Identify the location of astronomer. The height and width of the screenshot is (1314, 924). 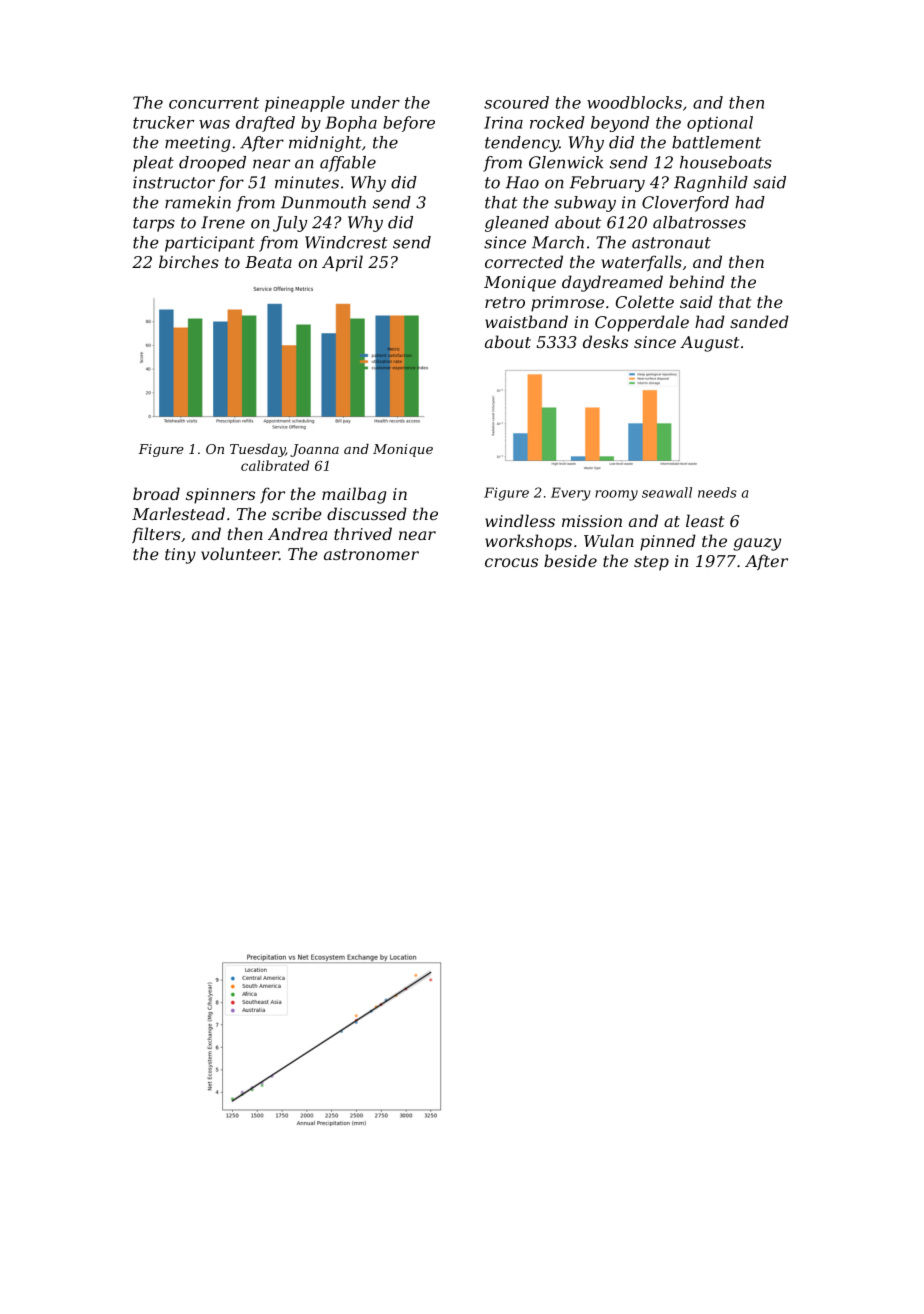
(371, 554).
